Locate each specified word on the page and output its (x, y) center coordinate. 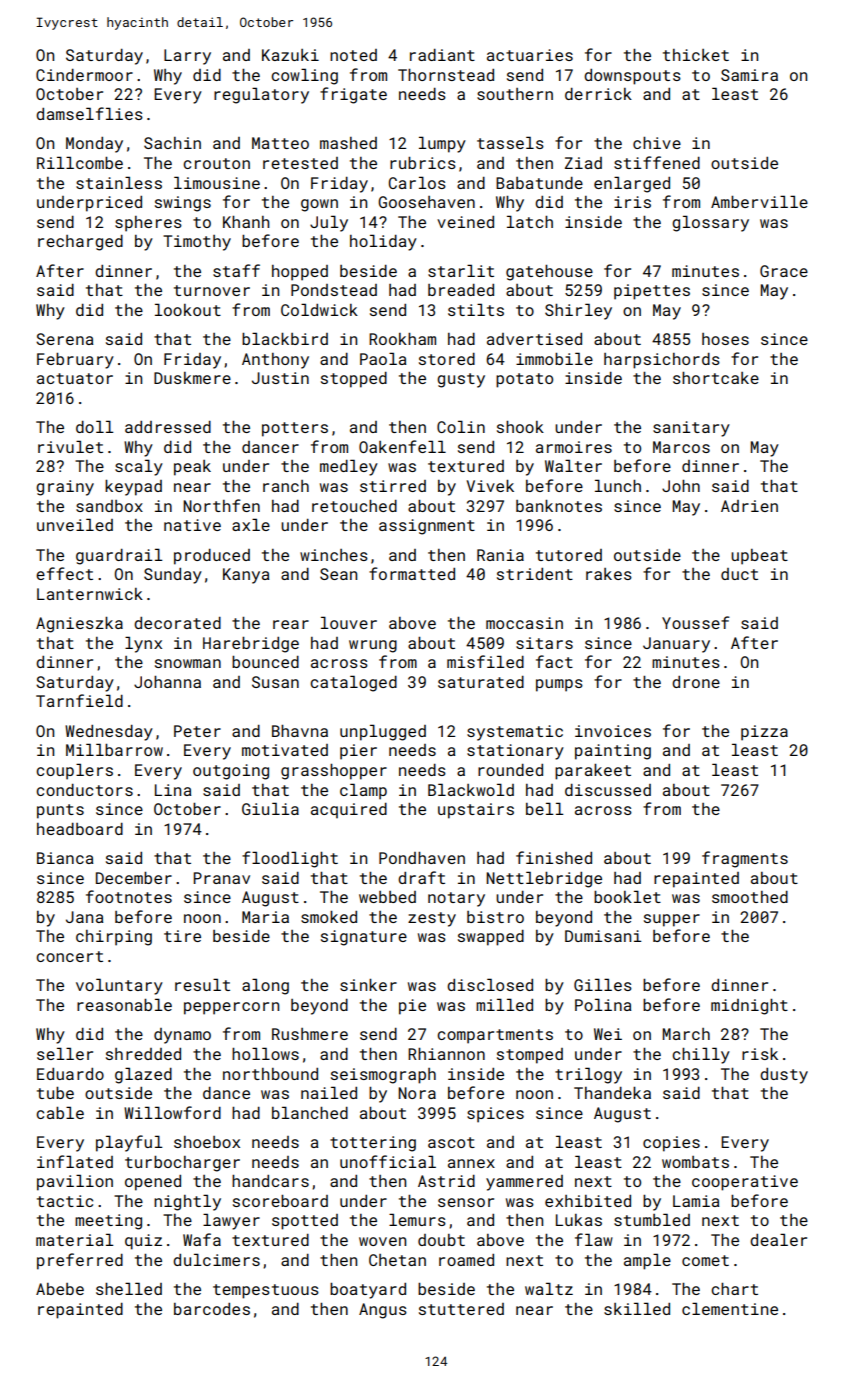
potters (295, 429)
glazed (143, 1075)
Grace (784, 271)
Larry (187, 57)
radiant (442, 55)
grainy (65, 488)
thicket (696, 55)
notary (456, 899)
